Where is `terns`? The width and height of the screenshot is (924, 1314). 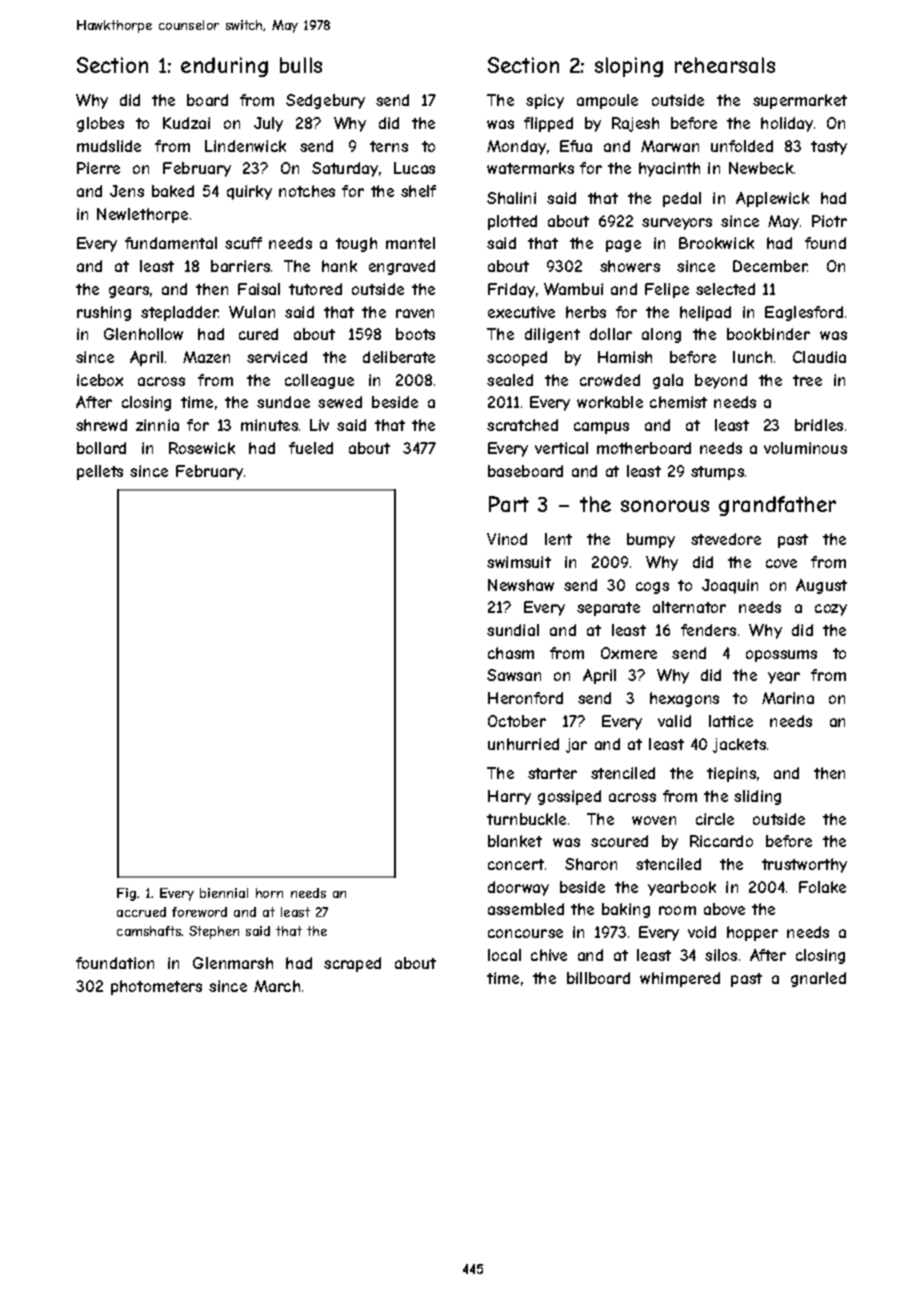
terns is located at coordinates (389, 146).
